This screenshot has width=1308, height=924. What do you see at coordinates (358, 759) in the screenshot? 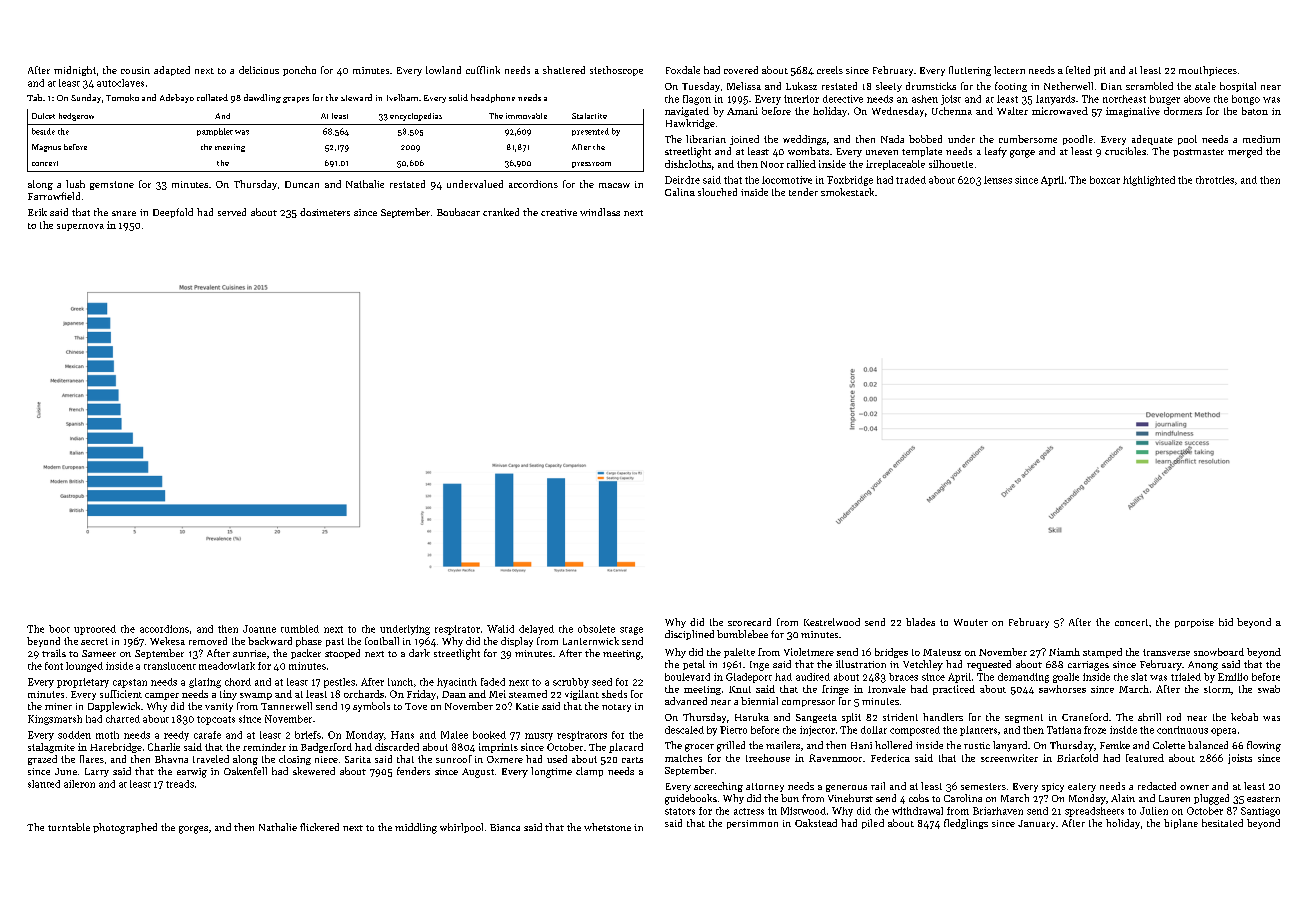
I see `Sarita` at bounding box center [358, 759].
